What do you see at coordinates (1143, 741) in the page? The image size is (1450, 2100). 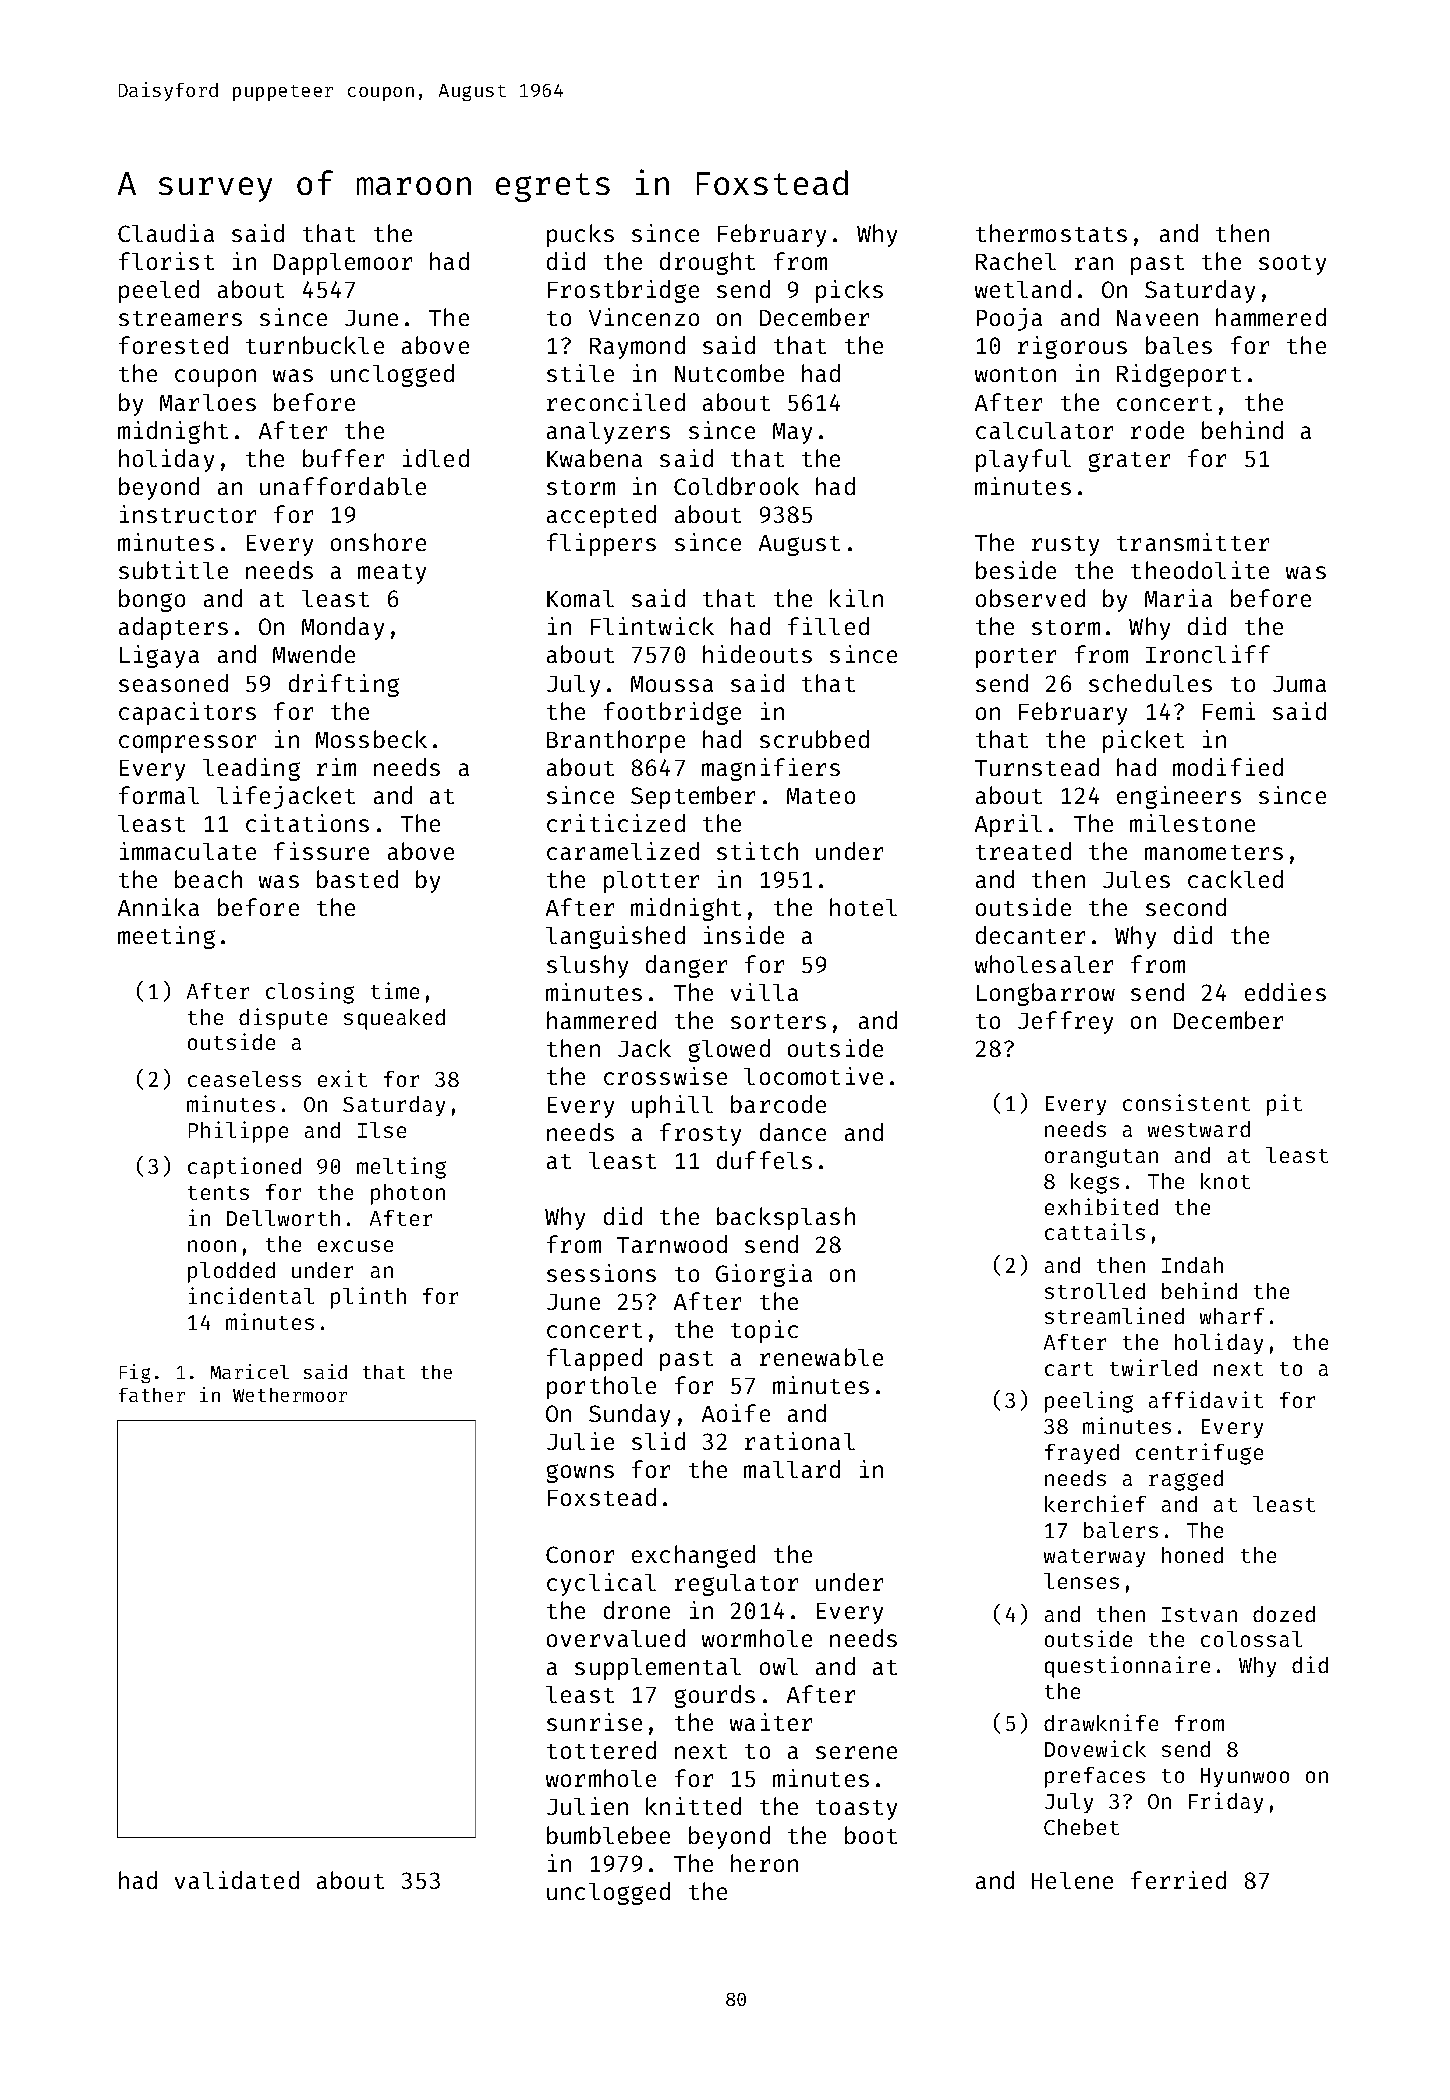 I see `picket` at bounding box center [1143, 741].
